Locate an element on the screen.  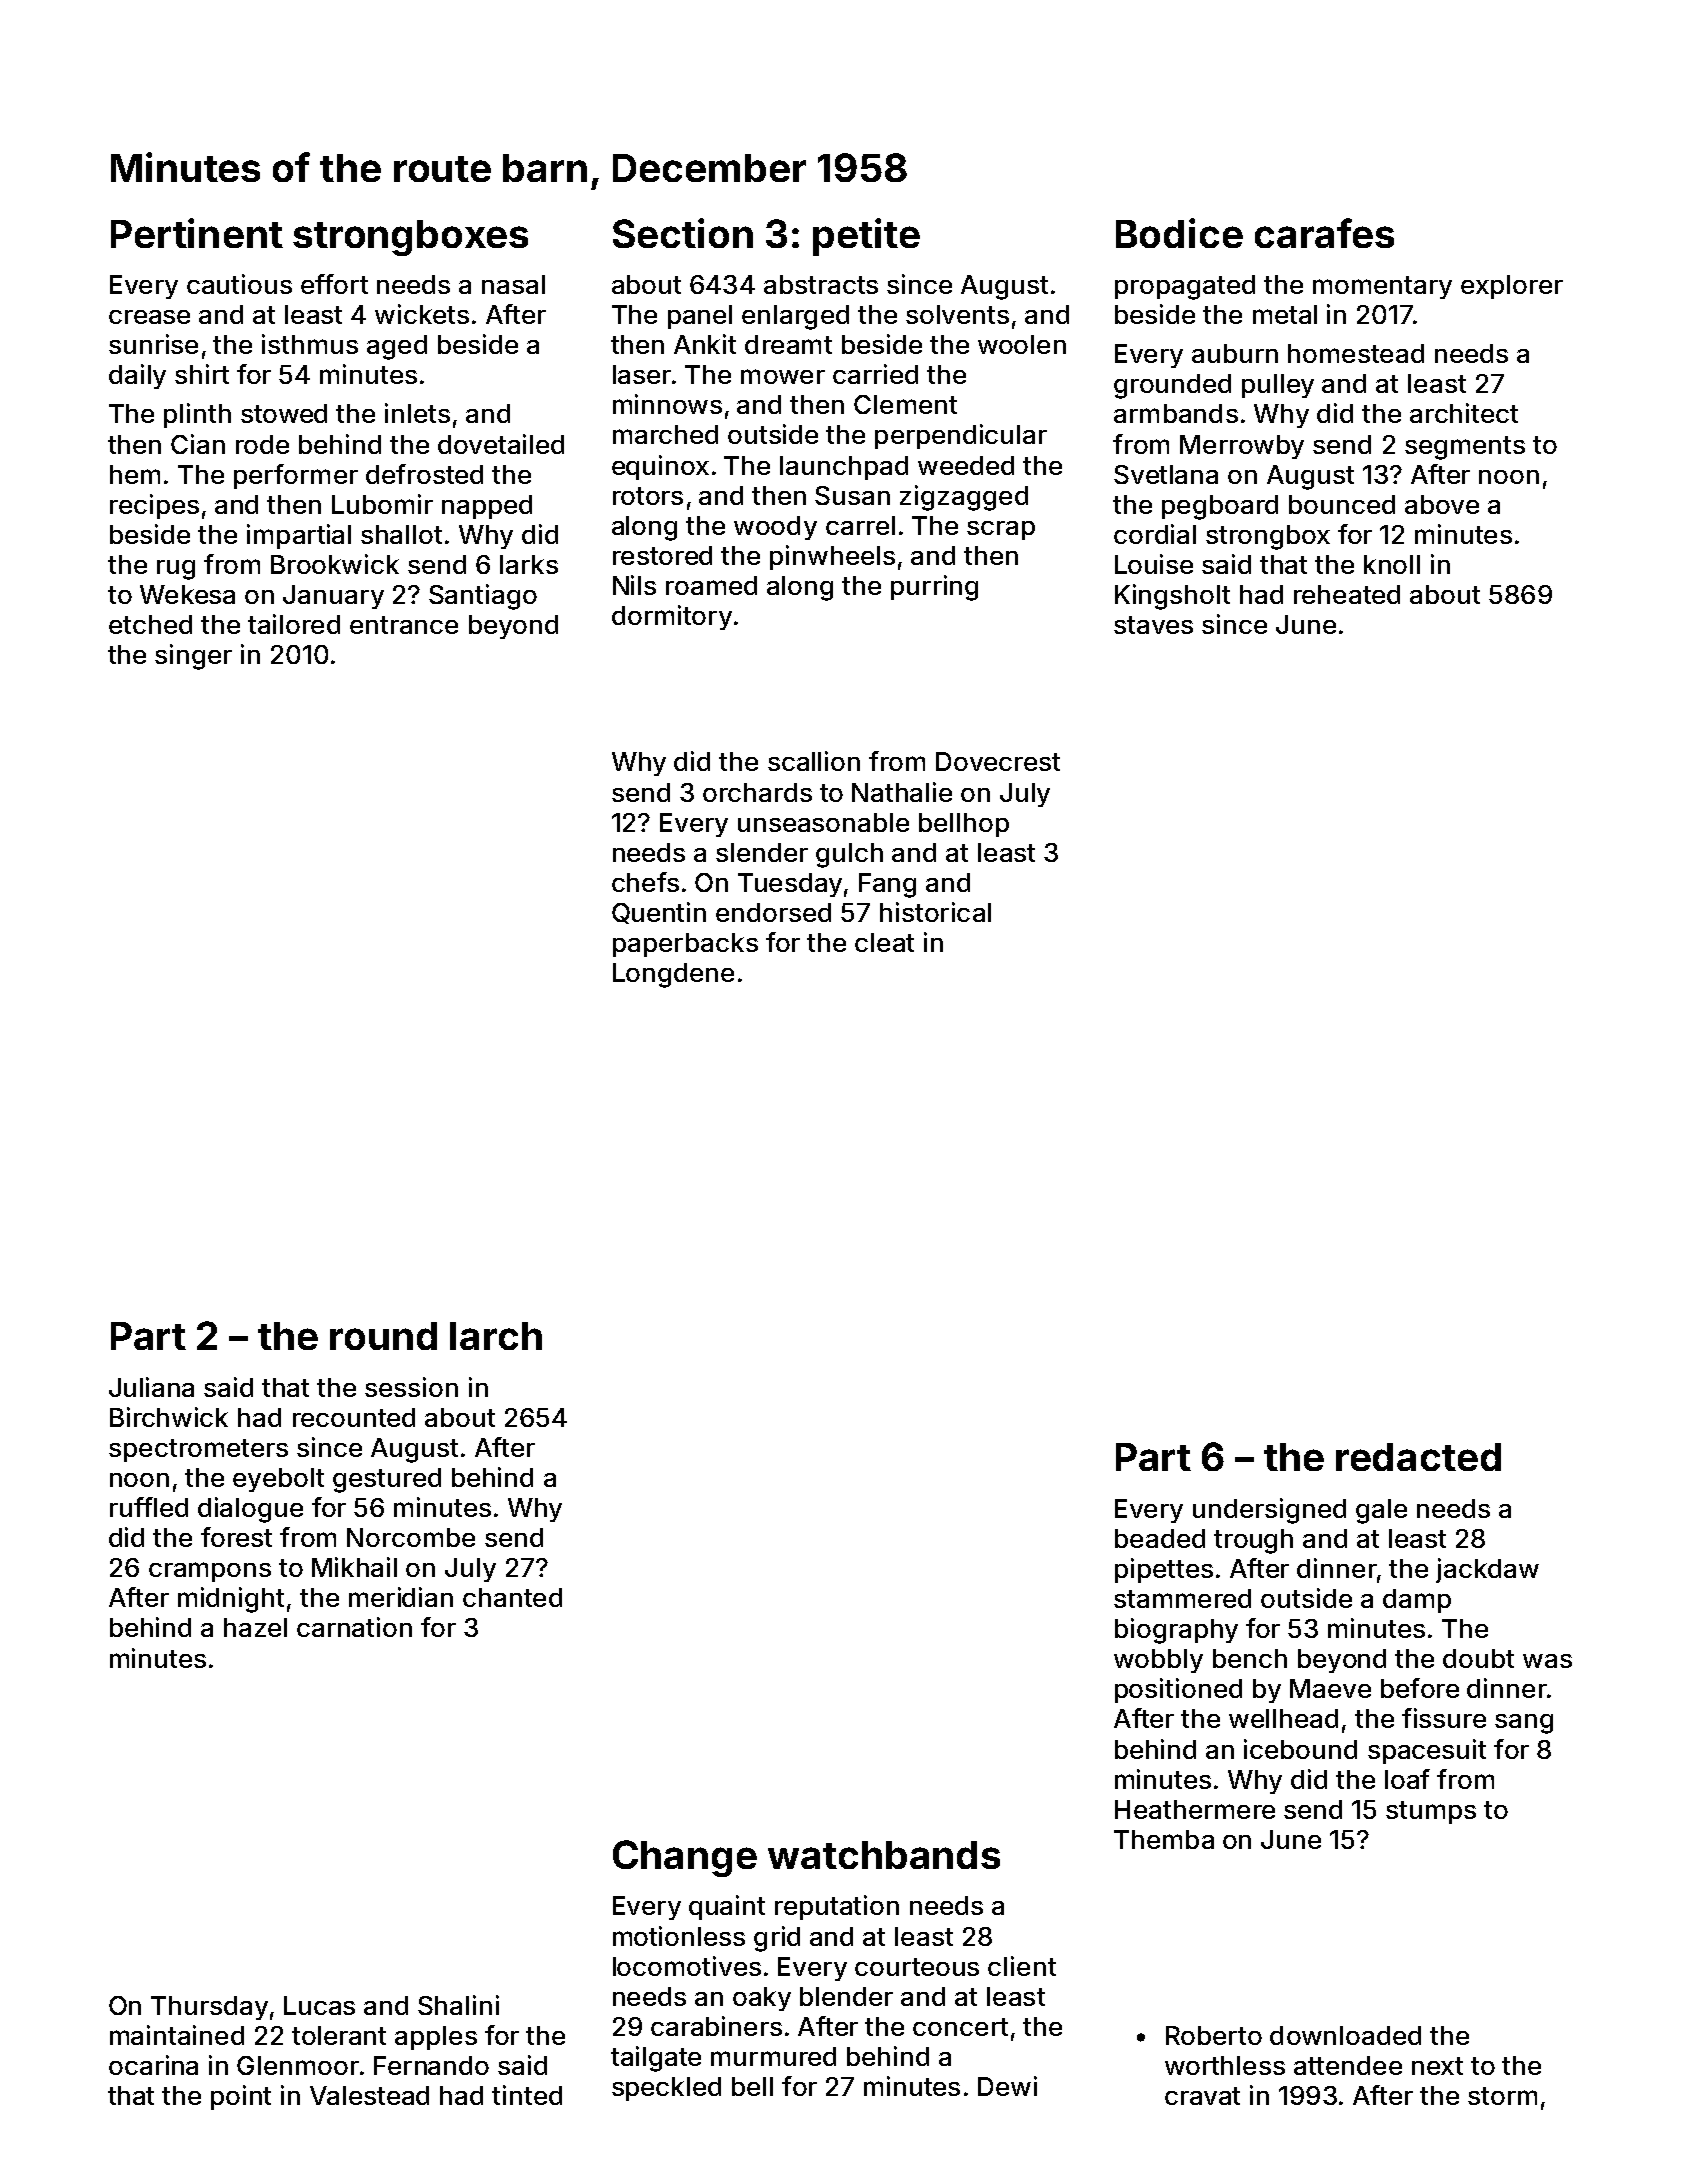
homestead is located at coordinates (1356, 353).
